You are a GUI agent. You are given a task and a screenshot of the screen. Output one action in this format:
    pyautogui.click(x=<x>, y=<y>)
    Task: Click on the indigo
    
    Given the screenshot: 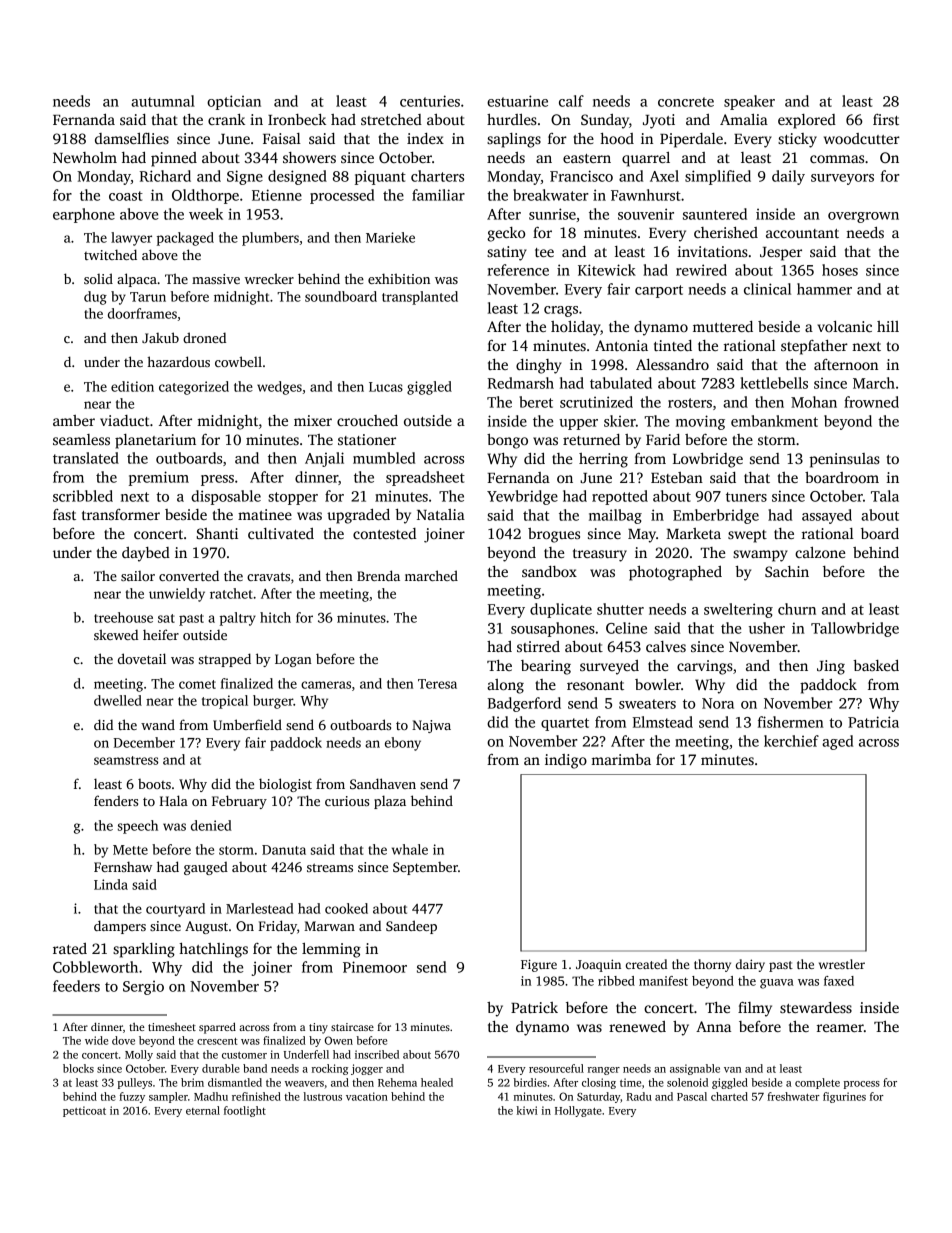 What is the action you would take?
    pyautogui.click(x=566, y=761)
